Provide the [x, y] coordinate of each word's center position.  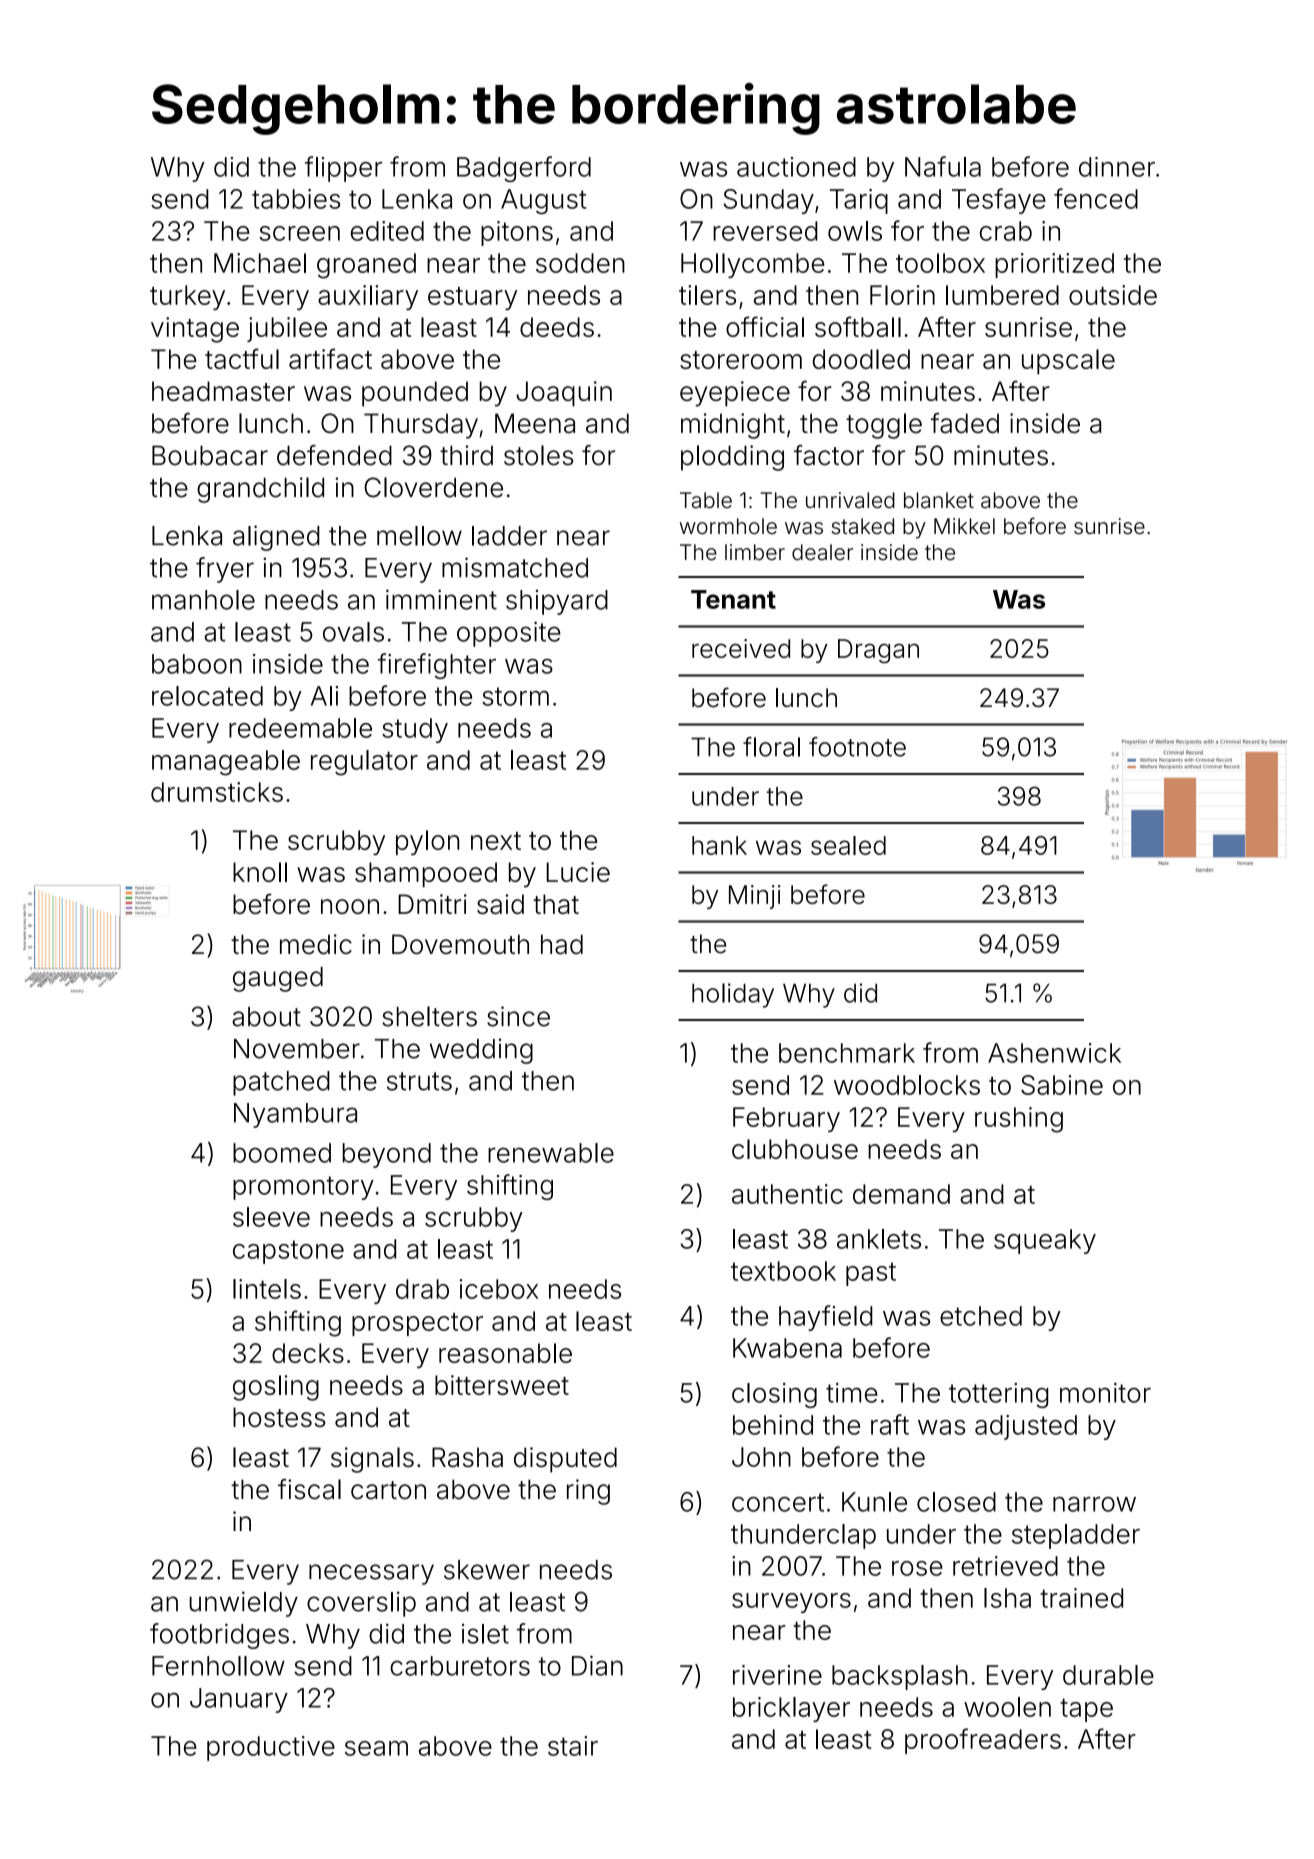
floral [771, 747]
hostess [279, 1417]
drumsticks [217, 792]
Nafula [943, 166]
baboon [197, 664]
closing [774, 1395]
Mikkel [964, 526]
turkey [187, 297]
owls [855, 231]
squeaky [1045, 1241]
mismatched [515, 567]
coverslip [361, 1604]
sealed [848, 845]
